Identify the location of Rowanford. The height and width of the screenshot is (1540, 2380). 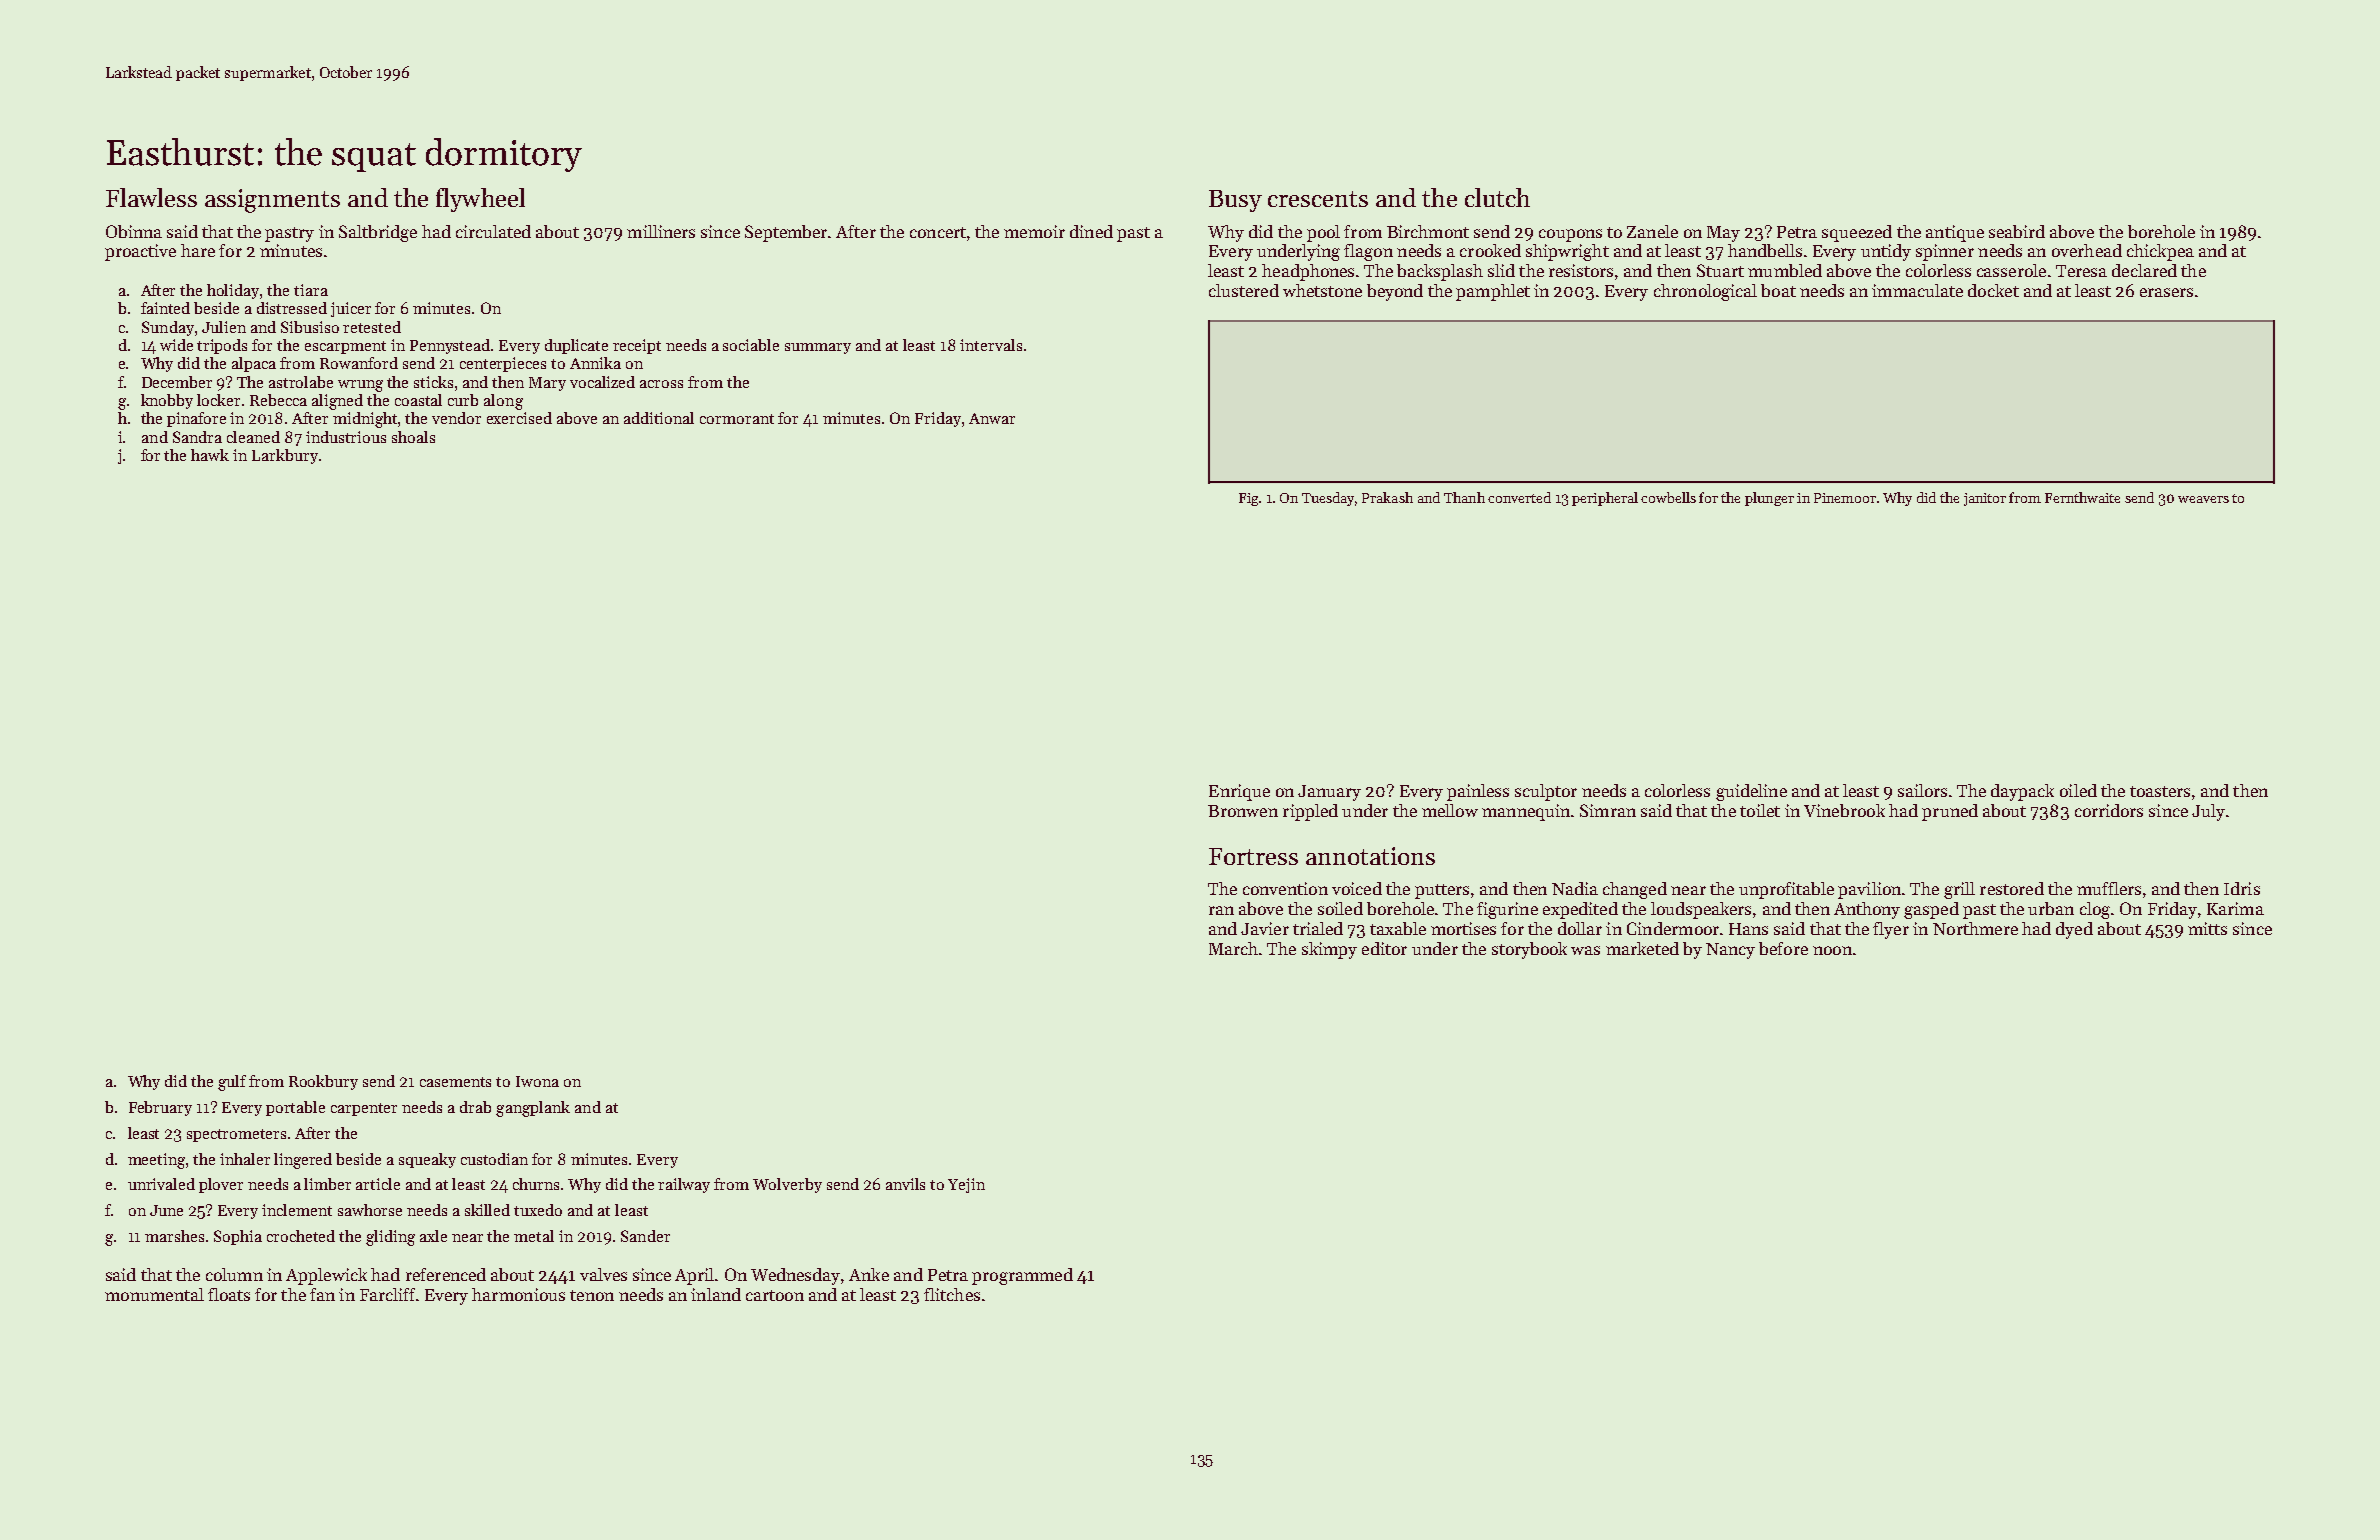
(359, 363).
